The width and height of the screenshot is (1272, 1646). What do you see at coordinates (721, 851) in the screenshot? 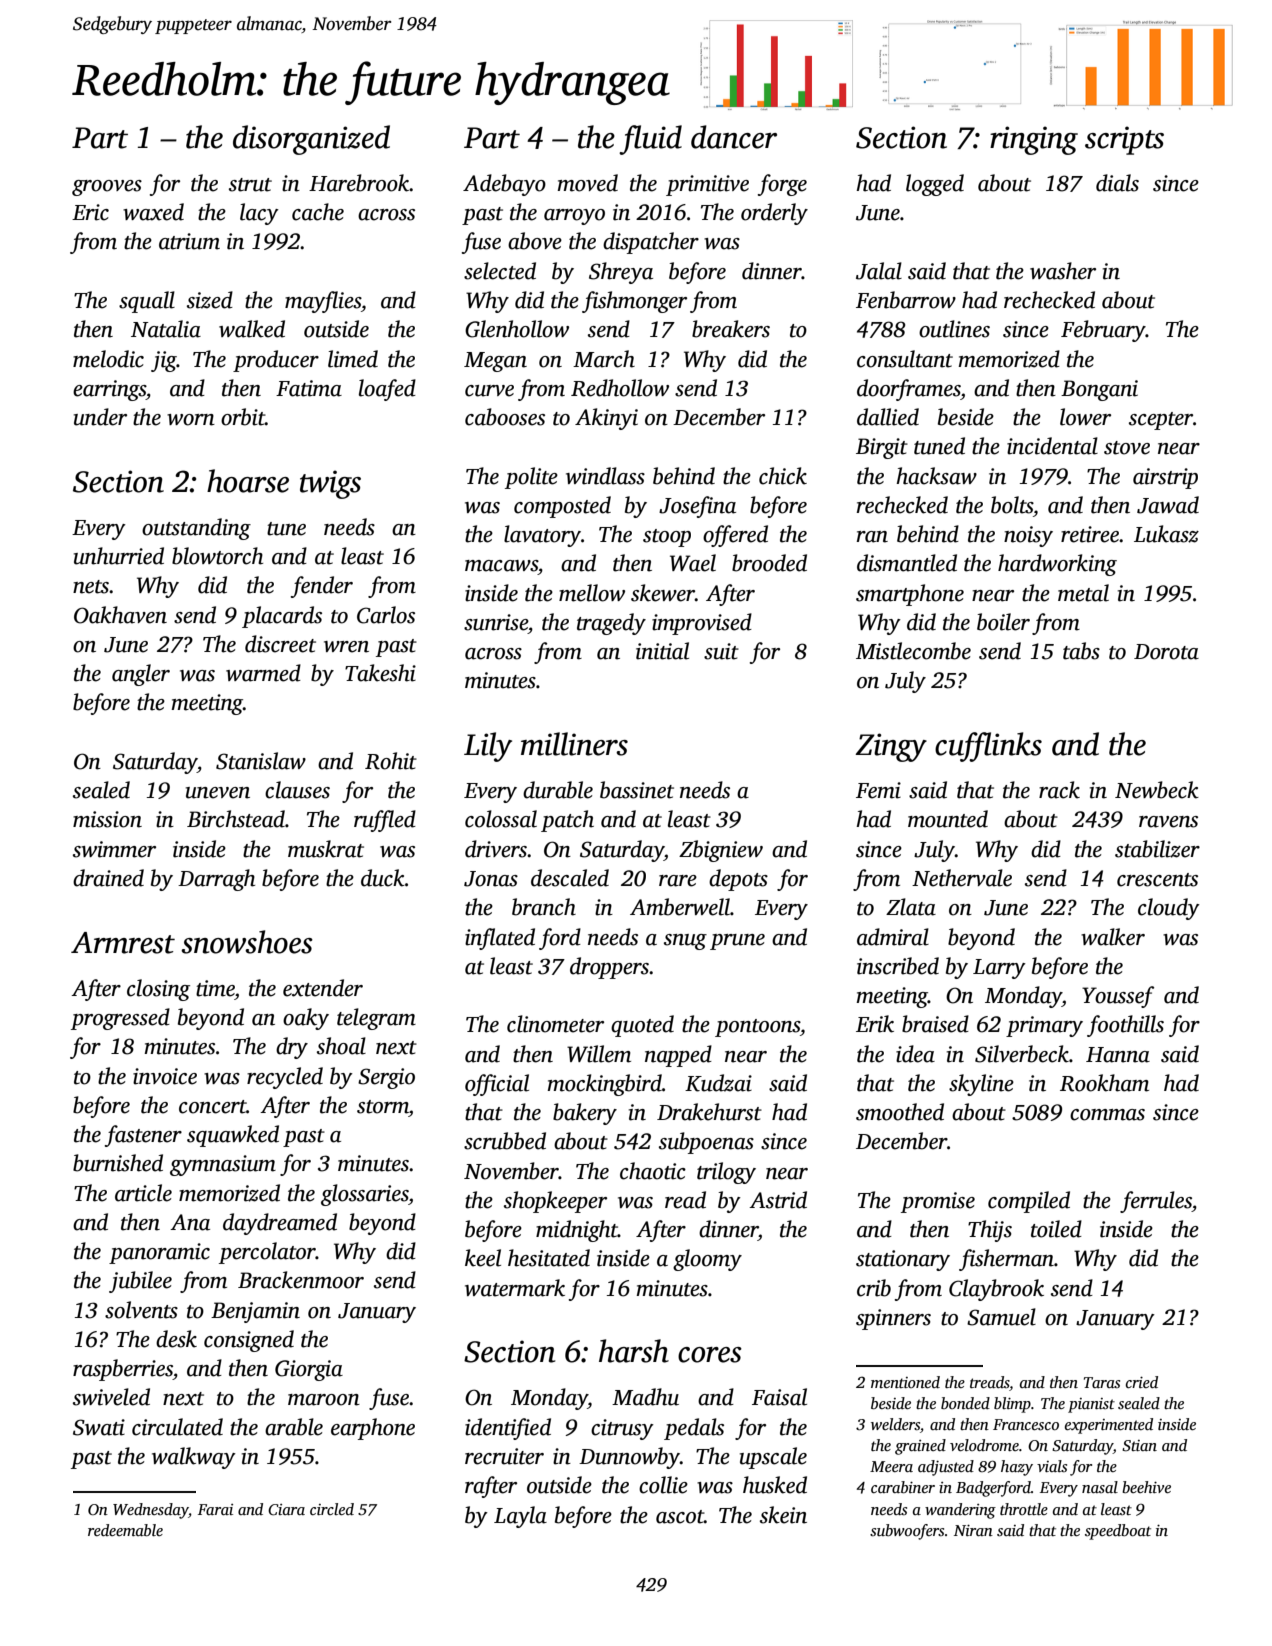
I see `Zbigniew` at bounding box center [721, 851].
